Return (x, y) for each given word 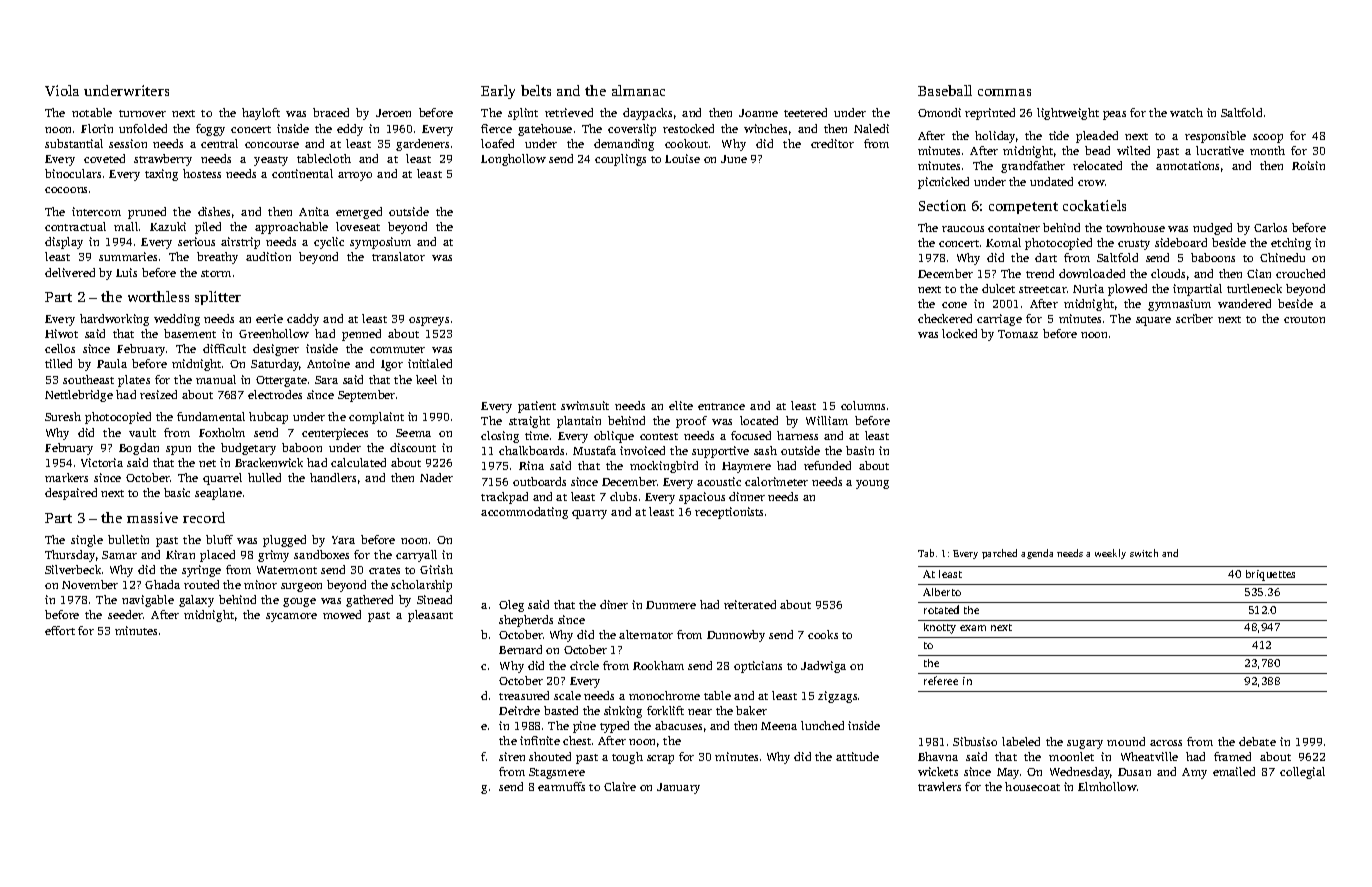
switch (1144, 553)
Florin (97, 128)
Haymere (746, 467)
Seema (413, 433)
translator (398, 256)
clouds (1168, 273)
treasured (524, 695)
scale (567, 695)
